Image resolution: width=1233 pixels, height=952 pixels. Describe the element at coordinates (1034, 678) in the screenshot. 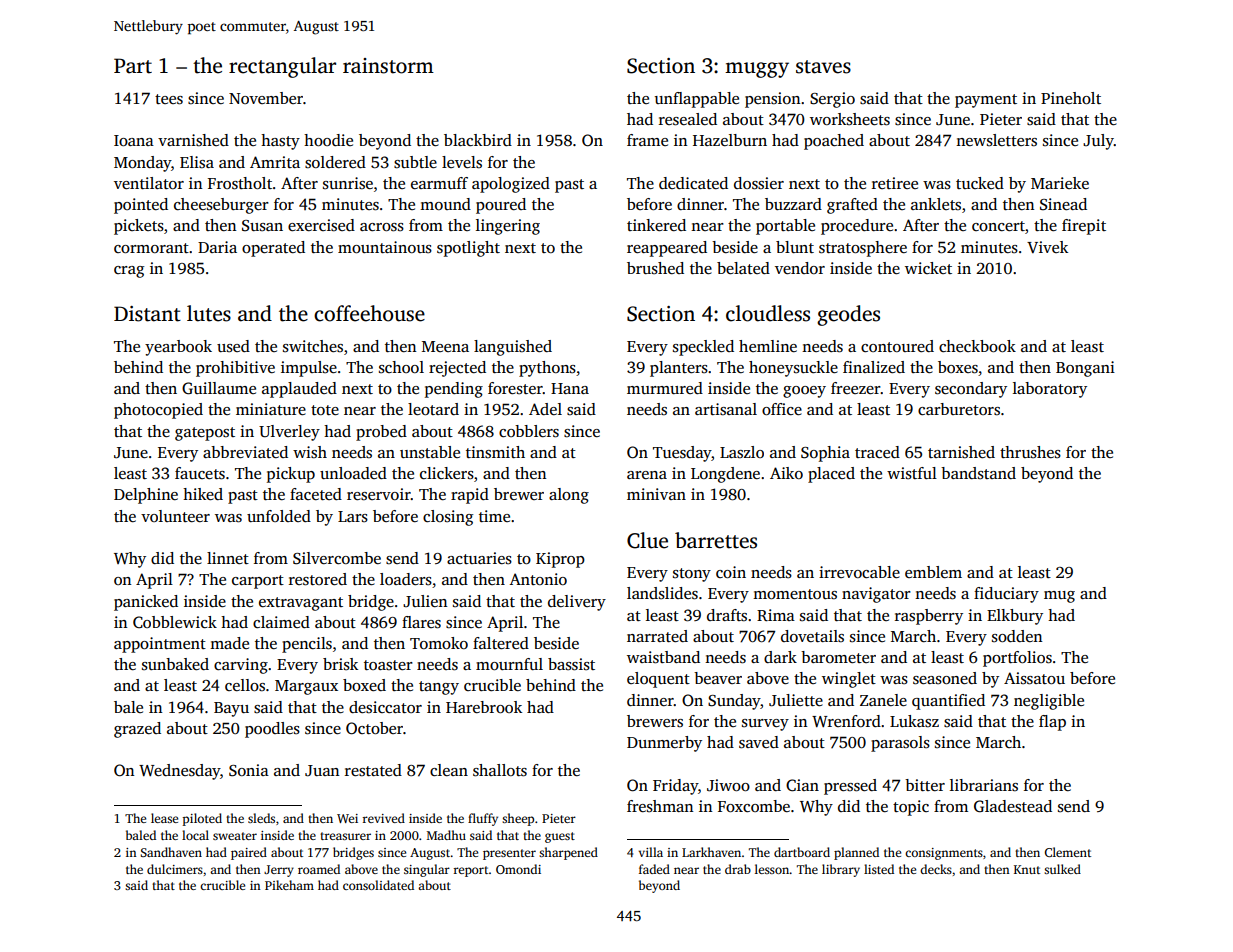

I see `Aissatou` at that location.
